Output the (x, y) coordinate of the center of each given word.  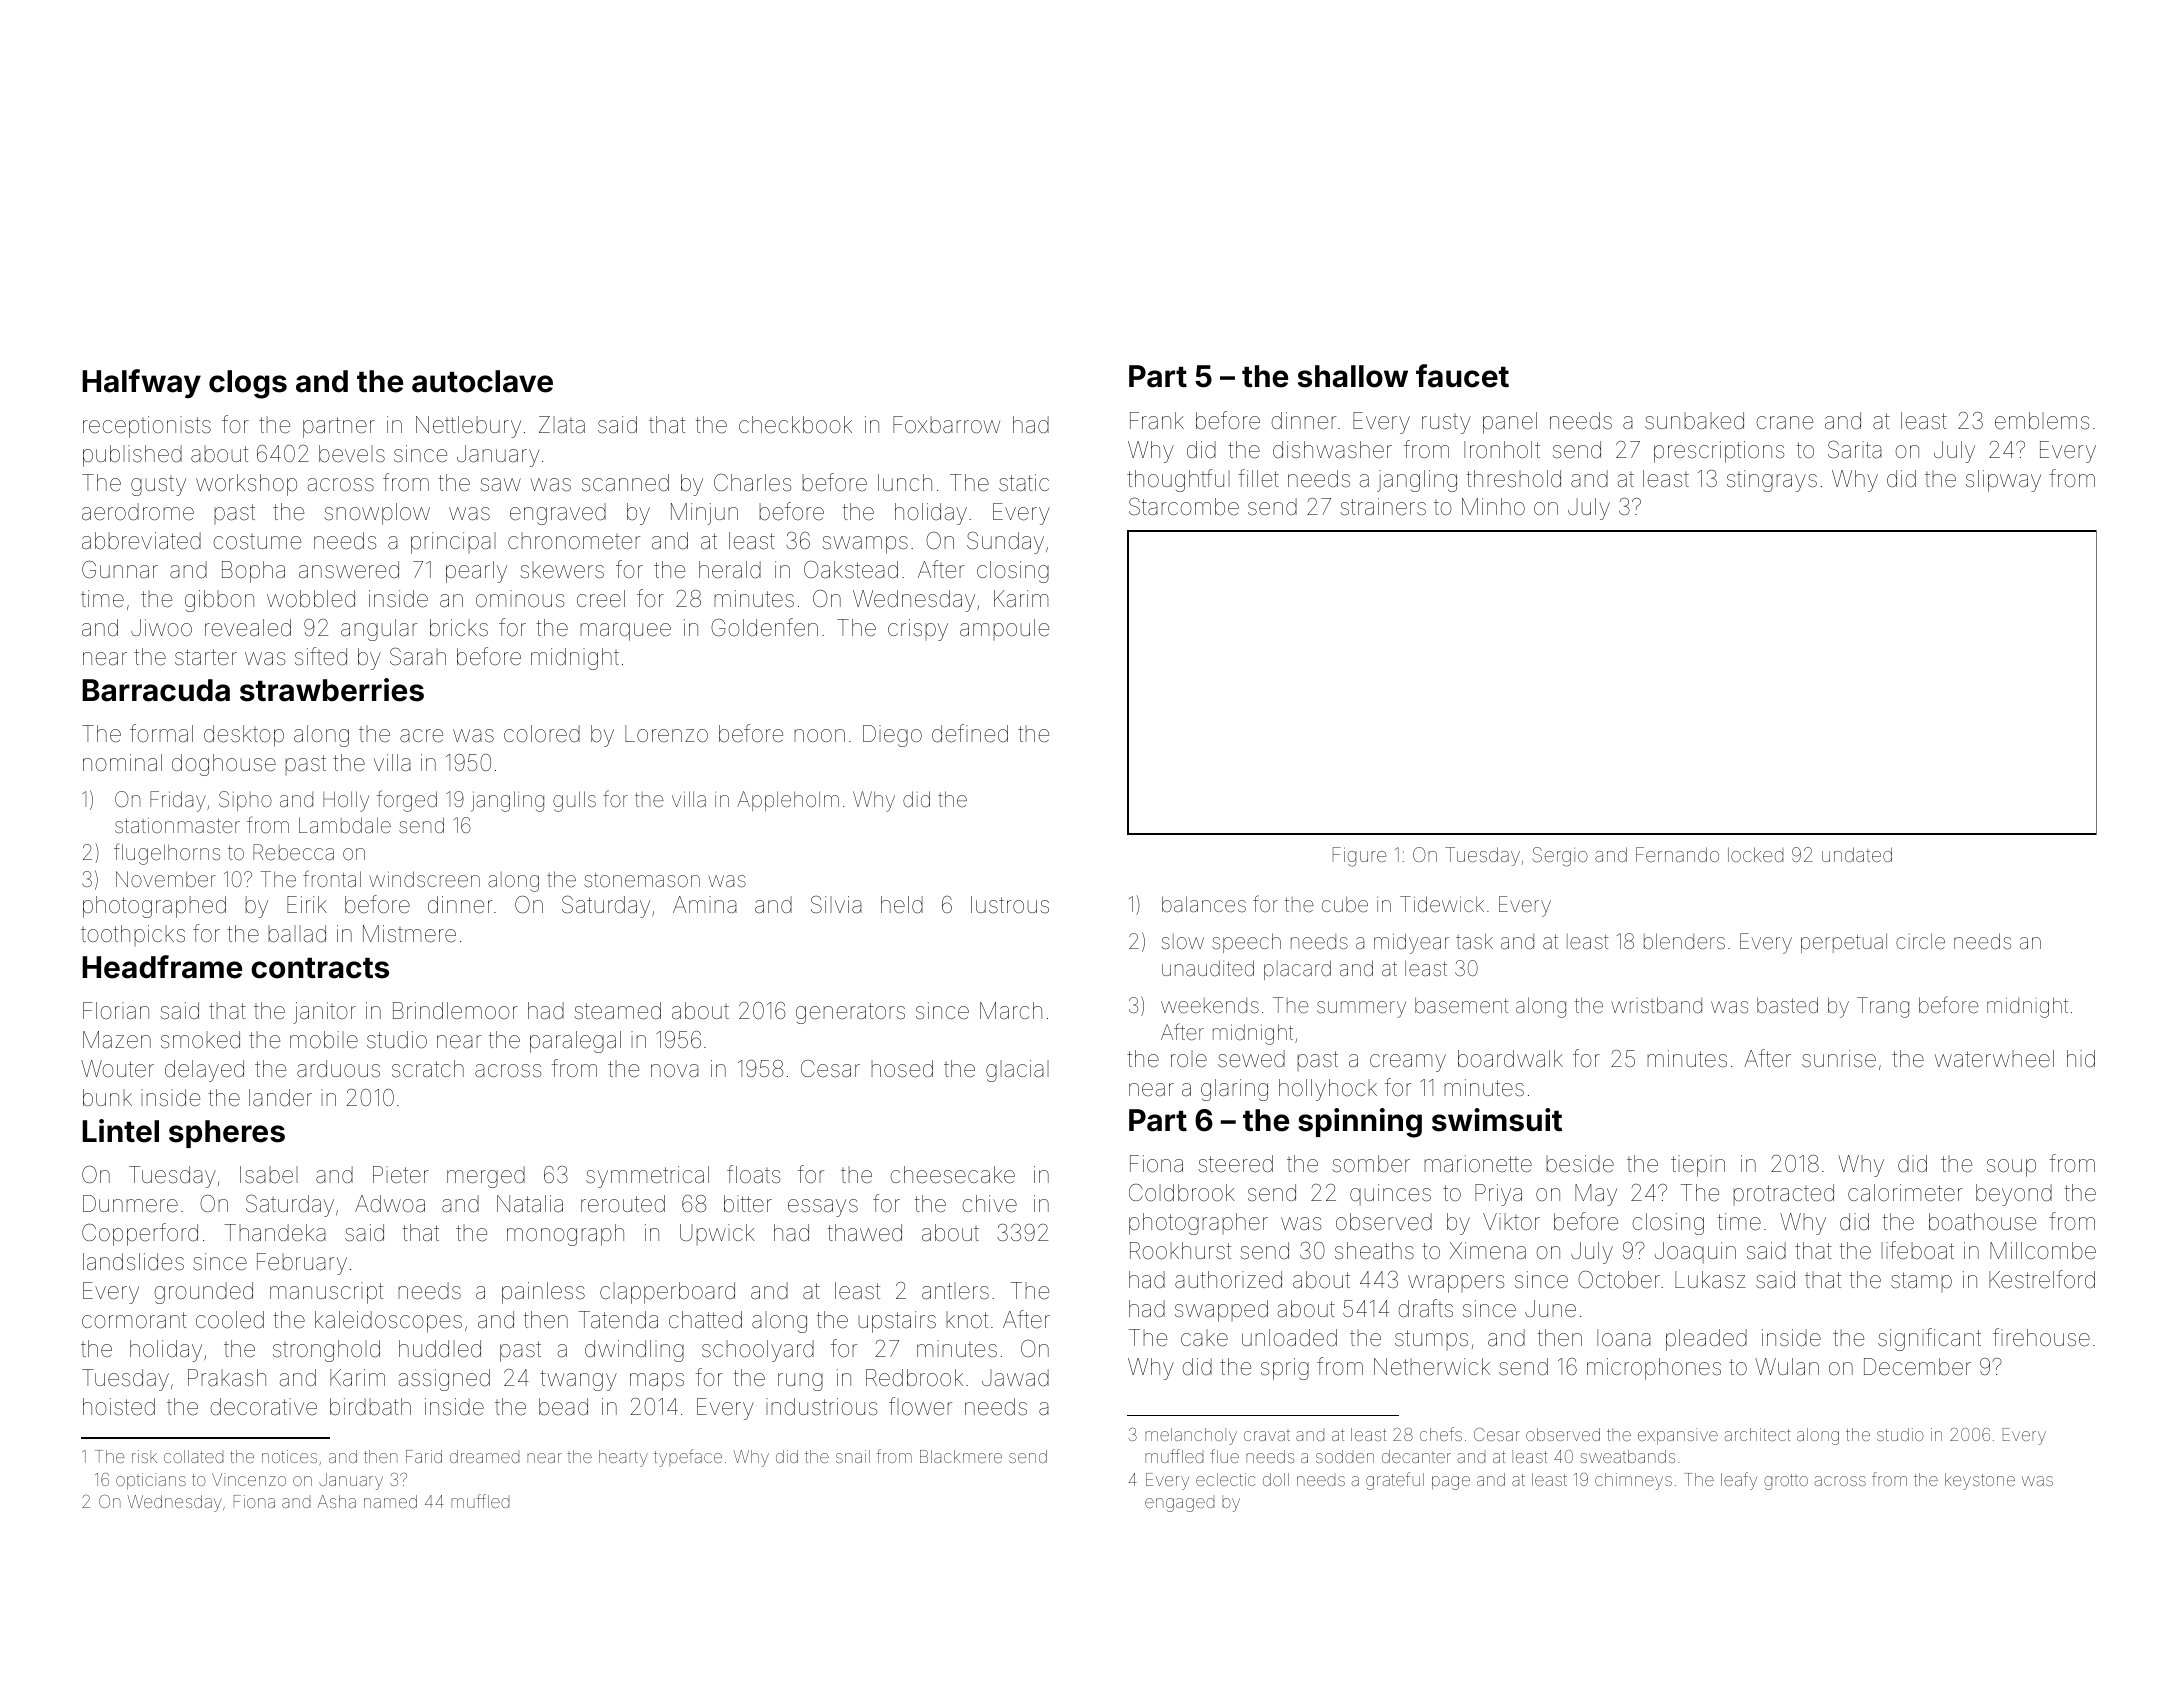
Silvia (836, 904)
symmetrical (647, 1177)
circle (1920, 941)
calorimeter (1905, 1193)
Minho (1493, 506)
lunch (905, 482)
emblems (2042, 421)
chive (989, 1204)
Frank (1157, 421)
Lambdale (345, 825)
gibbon (219, 601)
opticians (151, 1481)
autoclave (482, 381)
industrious (821, 1407)
